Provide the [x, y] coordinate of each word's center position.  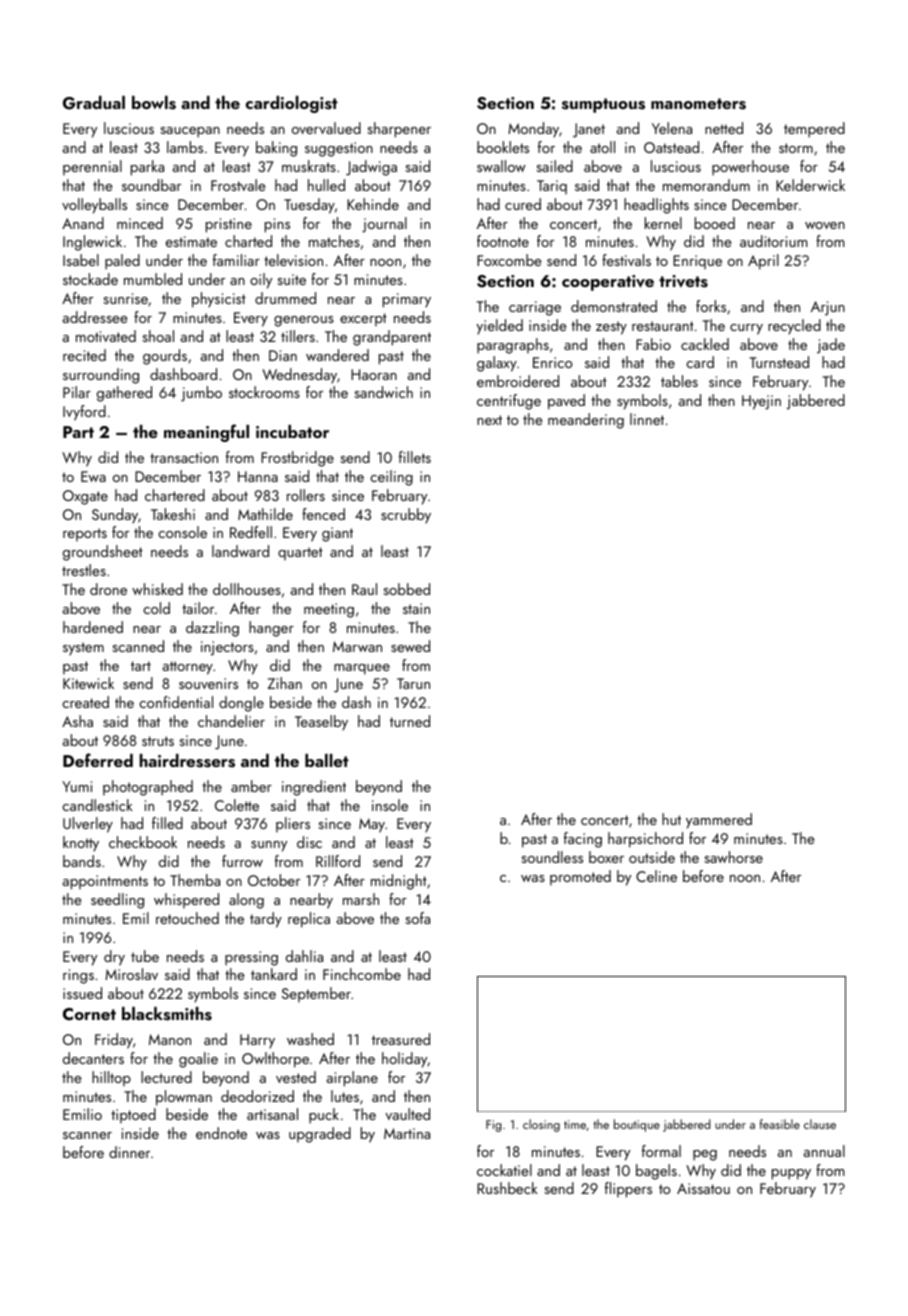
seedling [117, 901]
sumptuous [603, 105]
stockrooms [264, 392]
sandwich [383, 392]
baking [276, 149]
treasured [401, 1039]
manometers [698, 104]
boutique [637, 1125]
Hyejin [761, 402]
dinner [129, 1152]
